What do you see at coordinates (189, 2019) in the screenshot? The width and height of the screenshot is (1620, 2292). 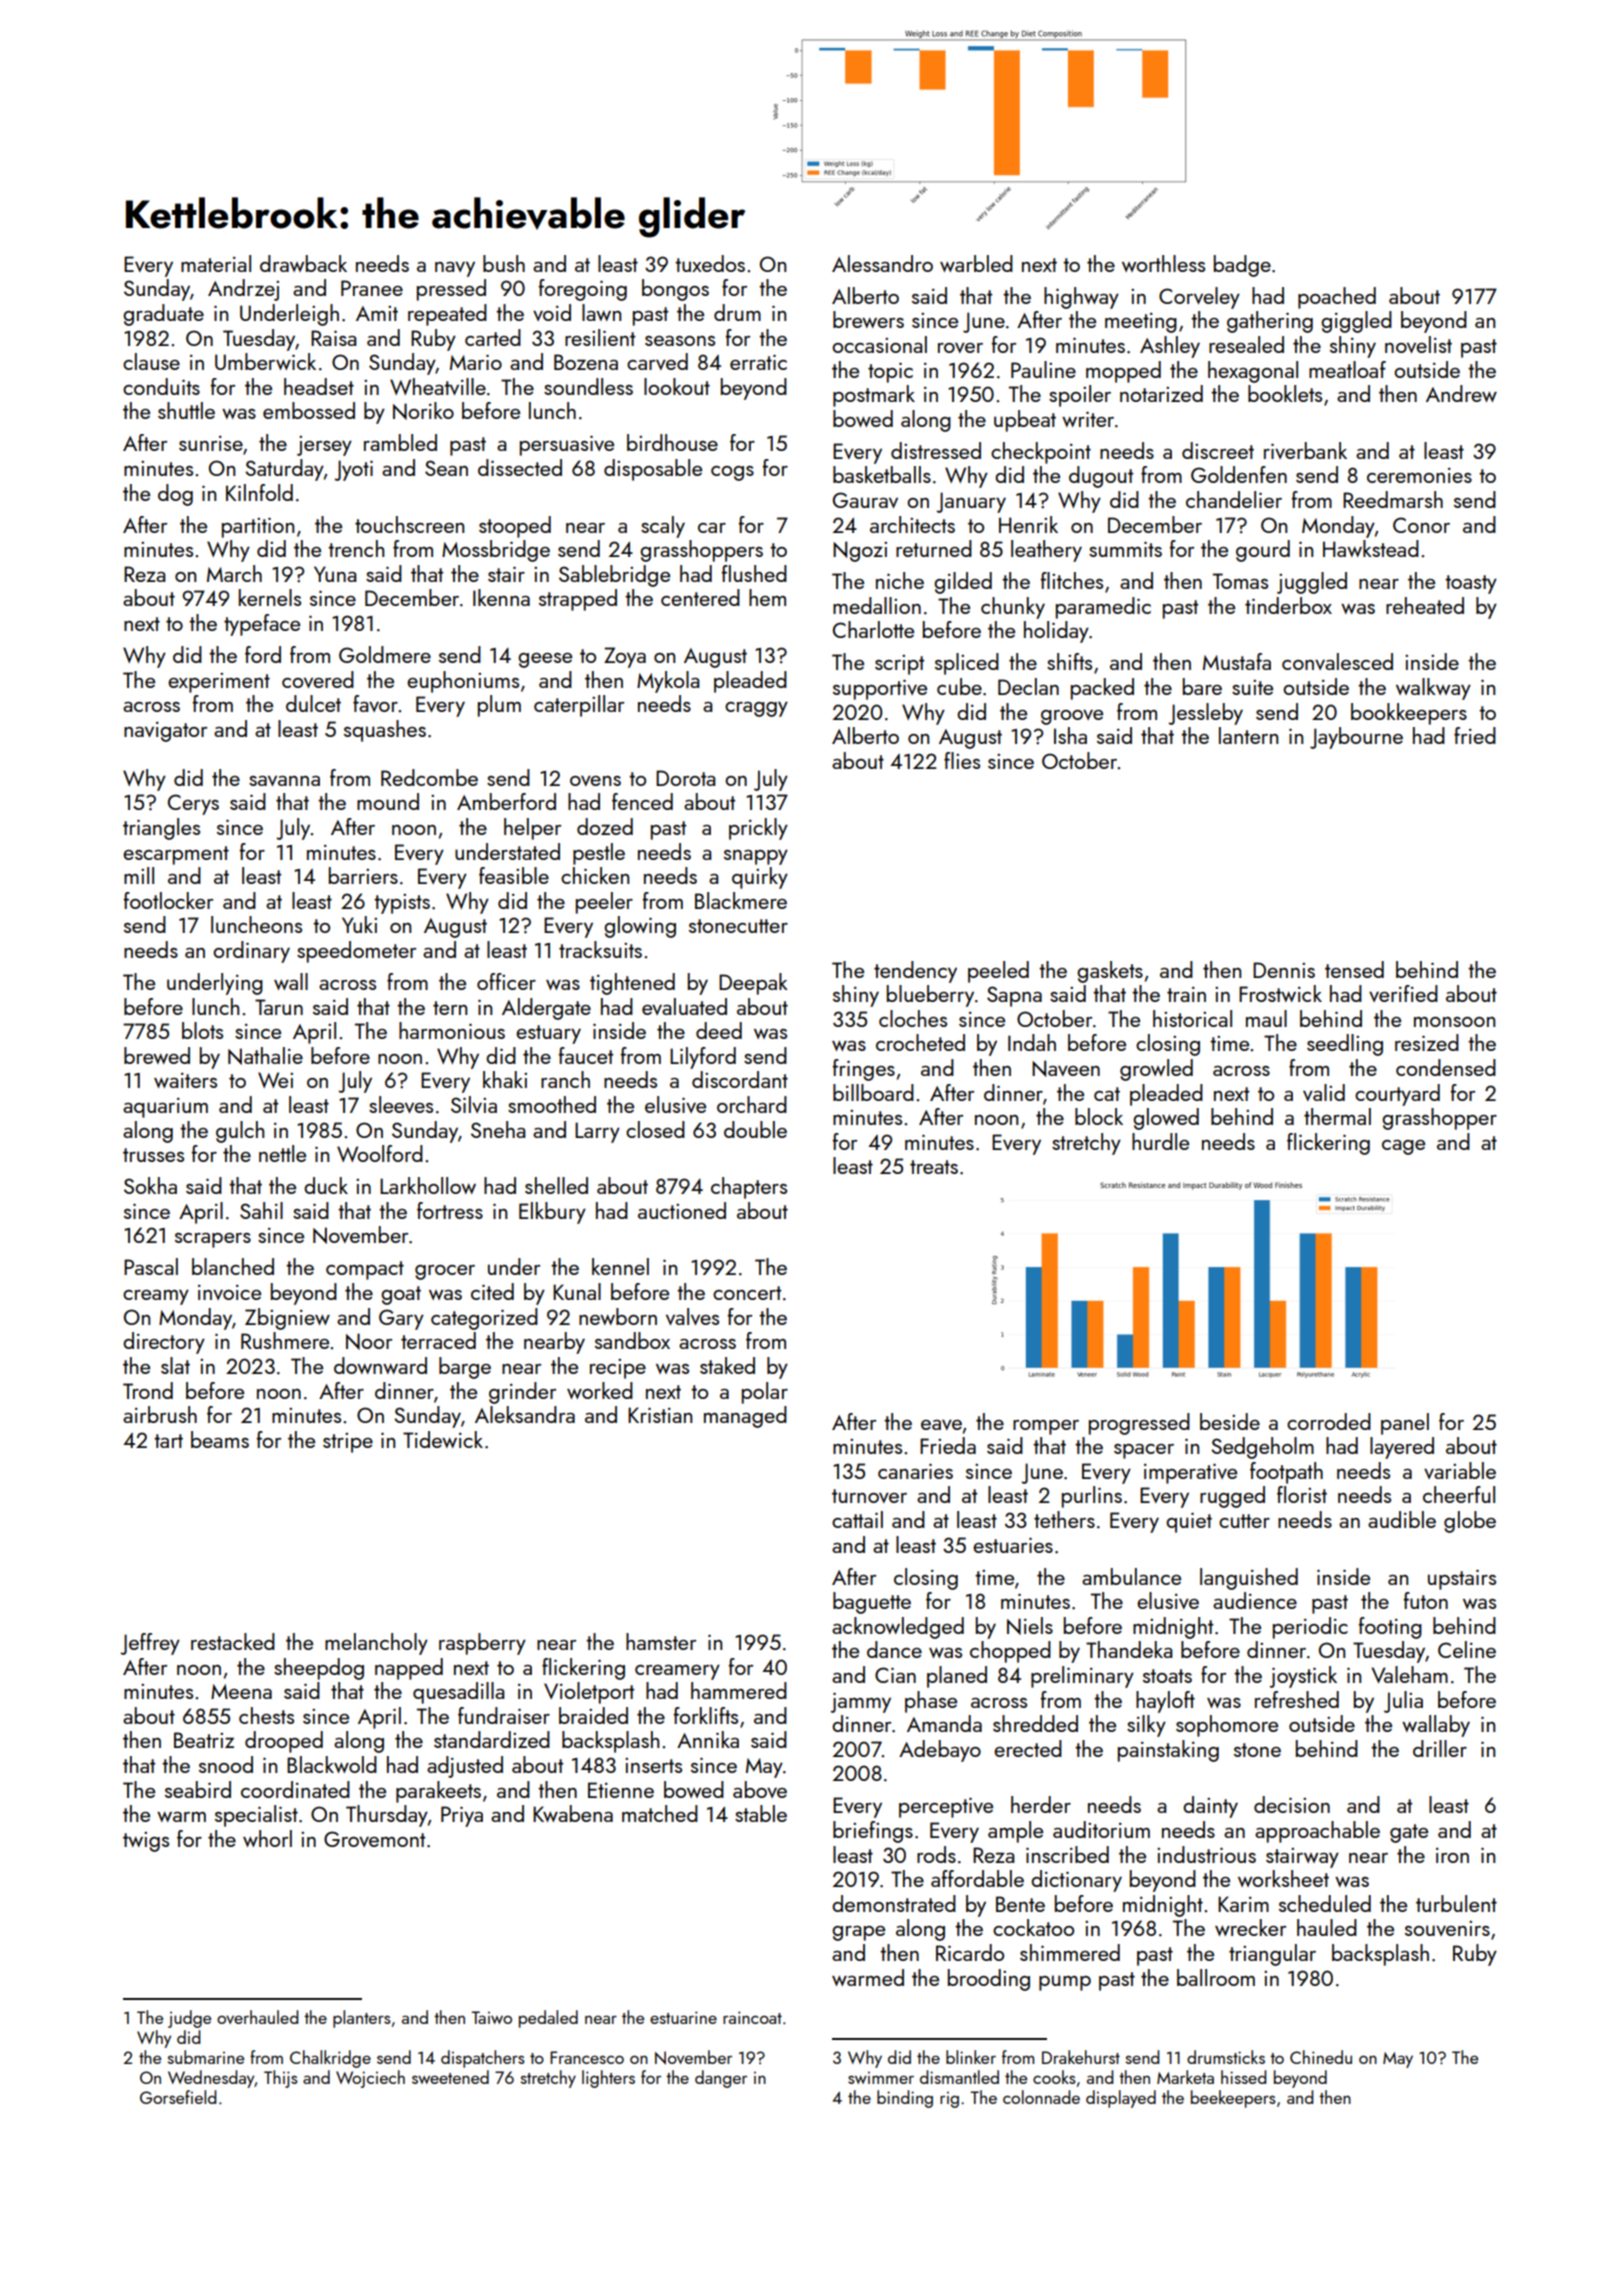 I see `judge` at bounding box center [189, 2019].
